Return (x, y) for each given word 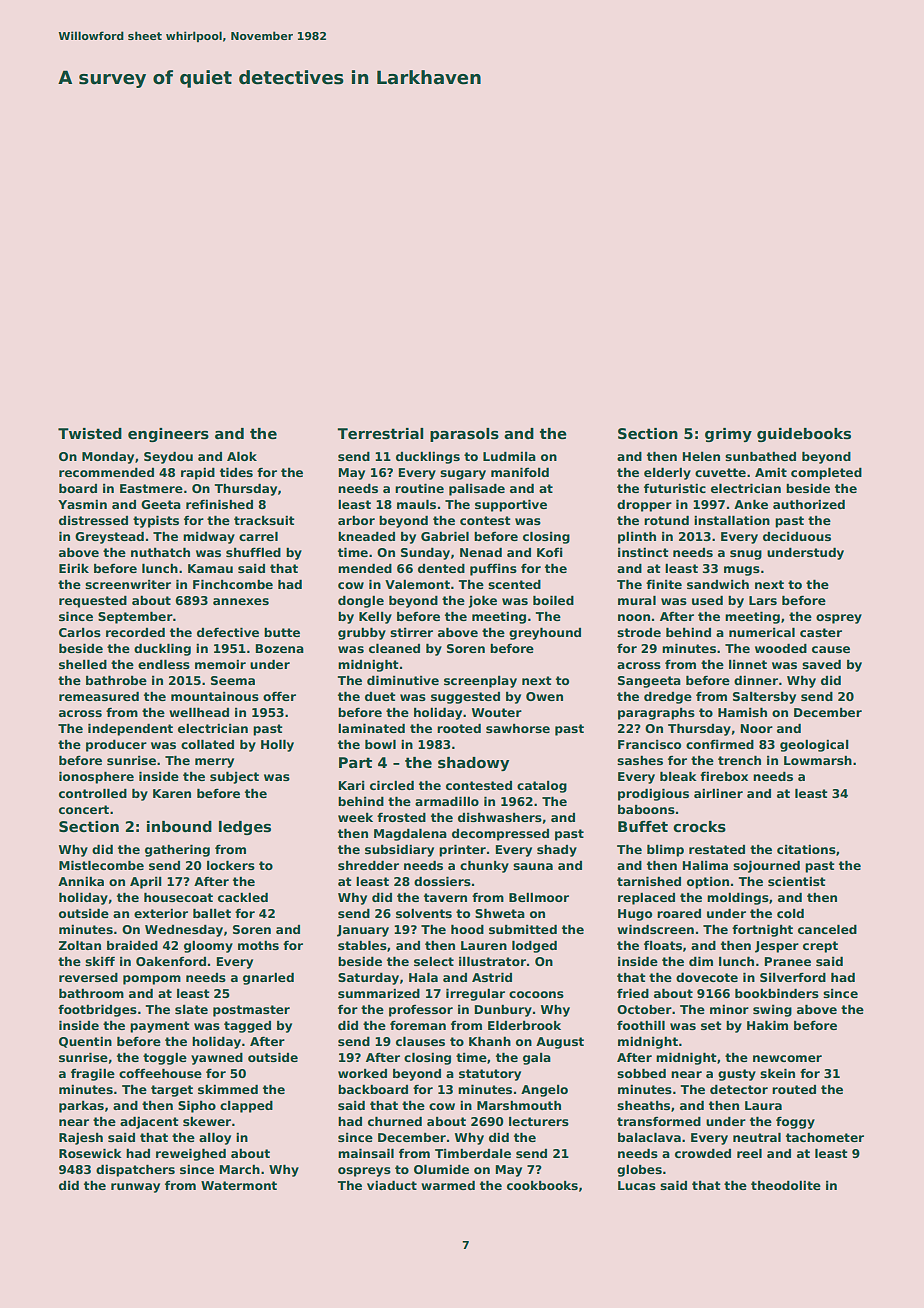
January (363, 931)
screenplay (480, 682)
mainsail (366, 1153)
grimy (728, 435)
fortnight (762, 931)
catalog (542, 787)
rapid (198, 474)
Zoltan (80, 945)
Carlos (80, 632)
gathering (177, 851)
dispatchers (135, 1170)
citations (806, 849)
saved (821, 664)
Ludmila (509, 456)
